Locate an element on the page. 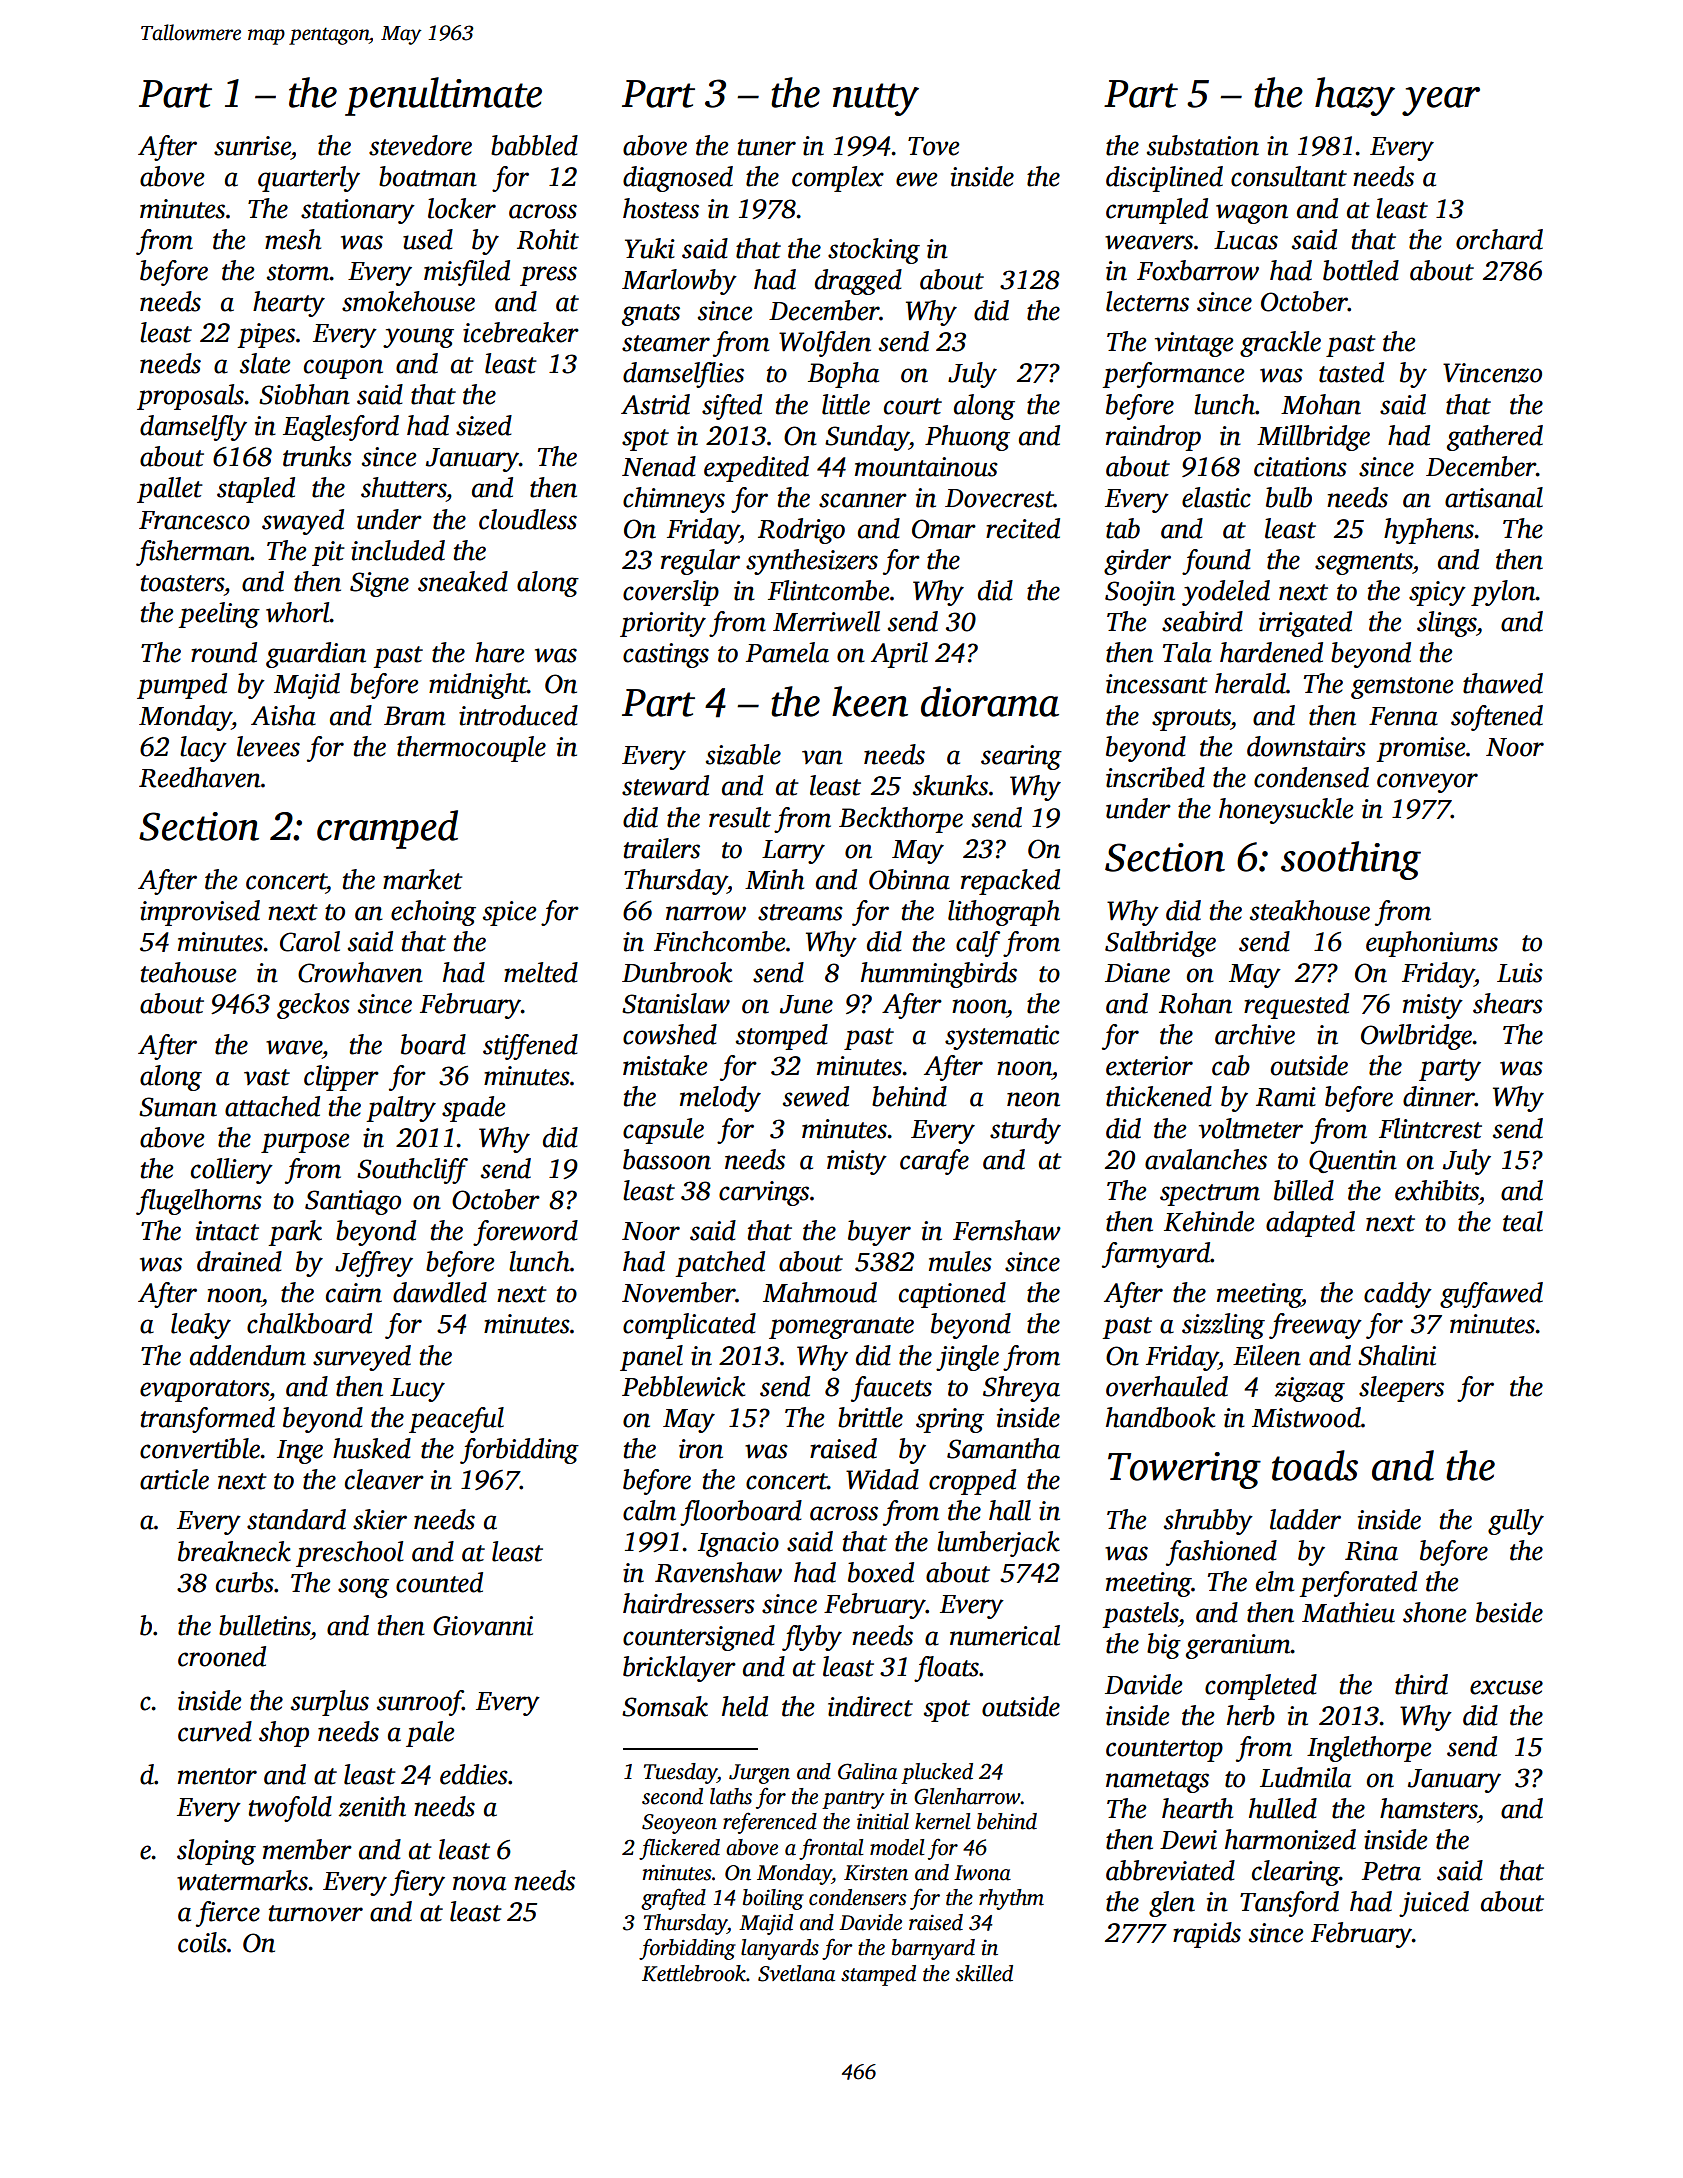  penultimate is located at coordinates (443, 96).
